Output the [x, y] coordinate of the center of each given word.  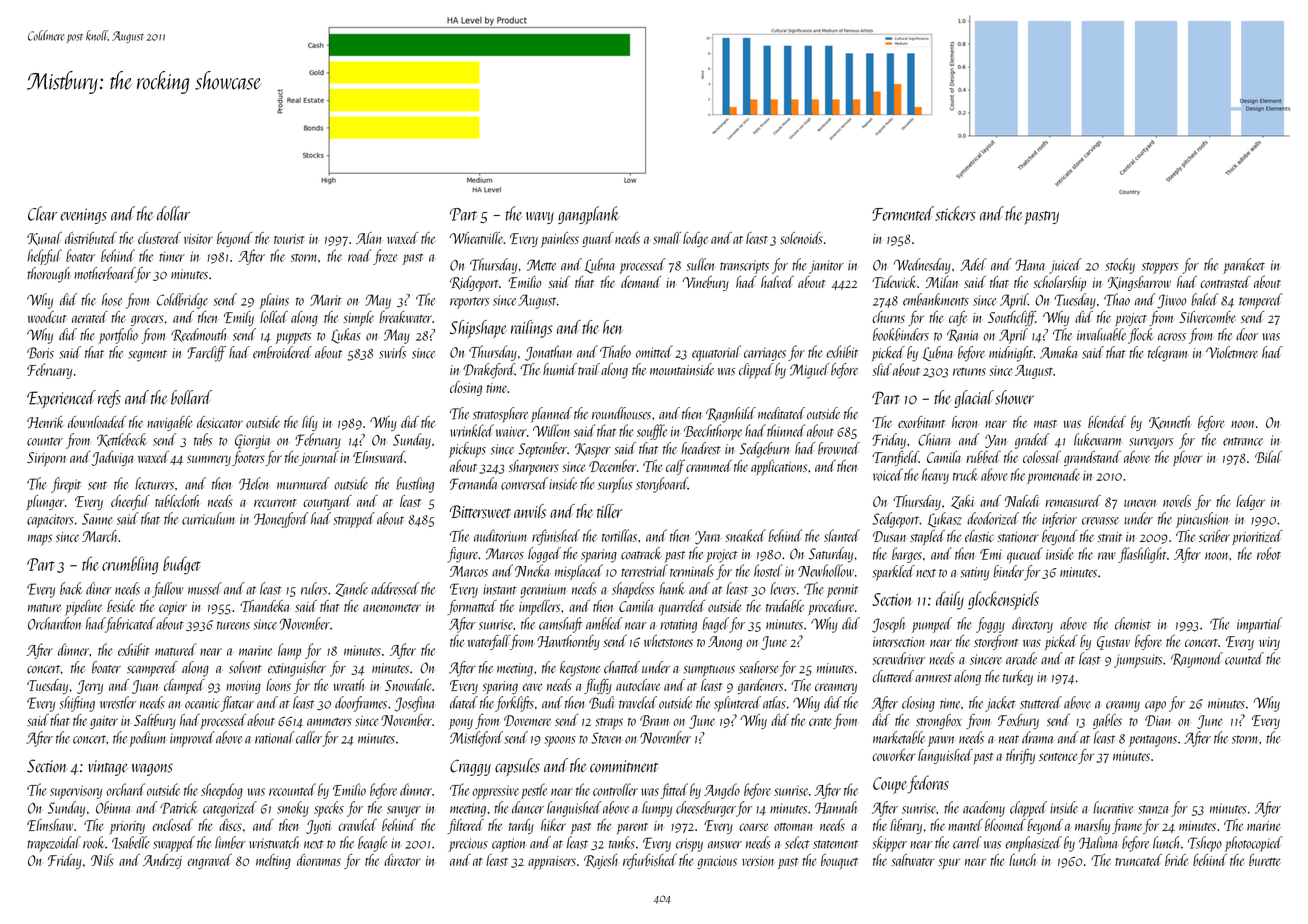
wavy [540, 218]
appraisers [552, 862]
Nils [102, 860]
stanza [1153, 809]
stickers [955, 213]
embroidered [282, 352]
